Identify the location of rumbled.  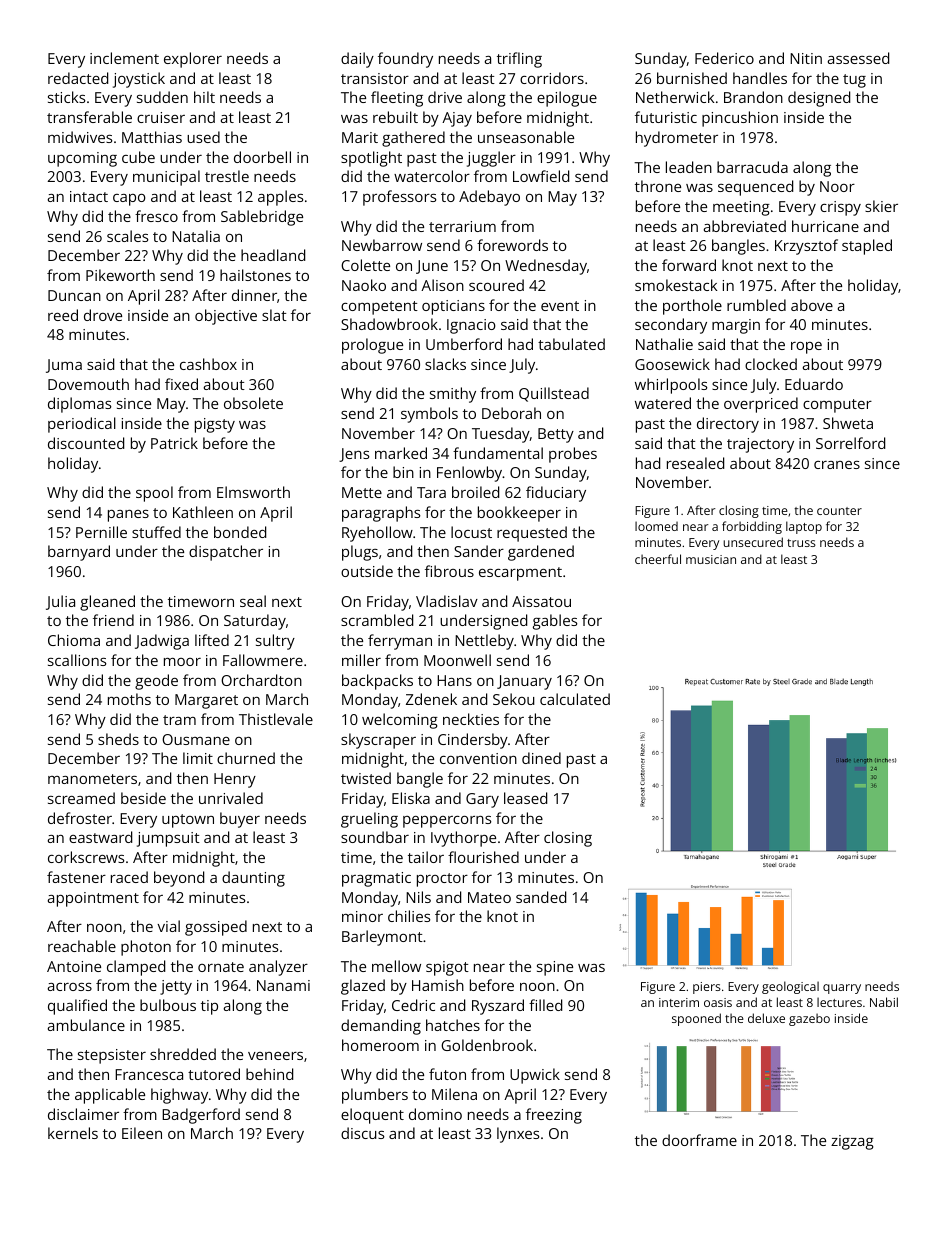
(756, 305).
